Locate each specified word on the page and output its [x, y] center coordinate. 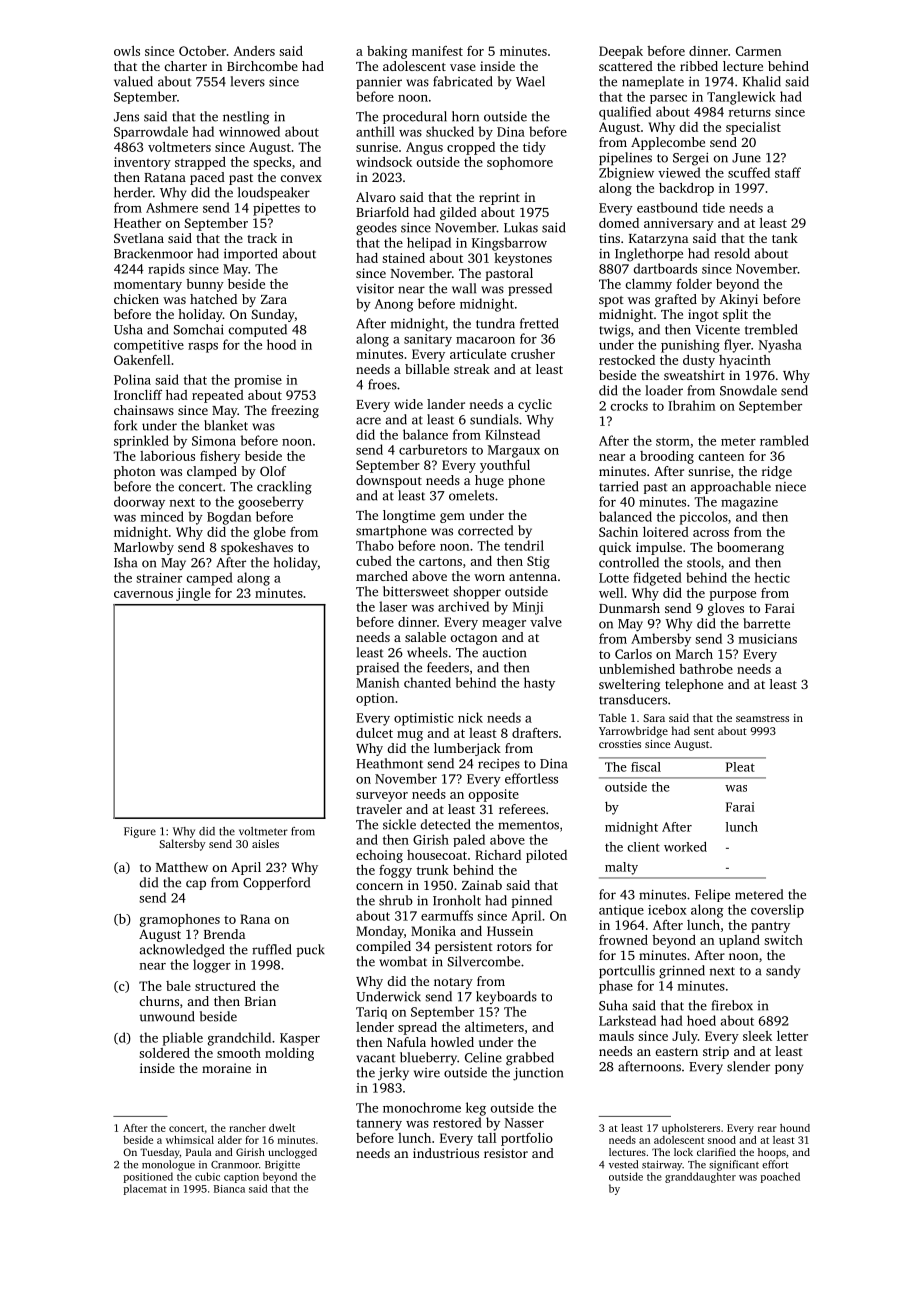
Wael [530, 81]
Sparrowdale [151, 132]
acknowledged [182, 951]
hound [795, 1128]
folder [694, 284]
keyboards [506, 997]
